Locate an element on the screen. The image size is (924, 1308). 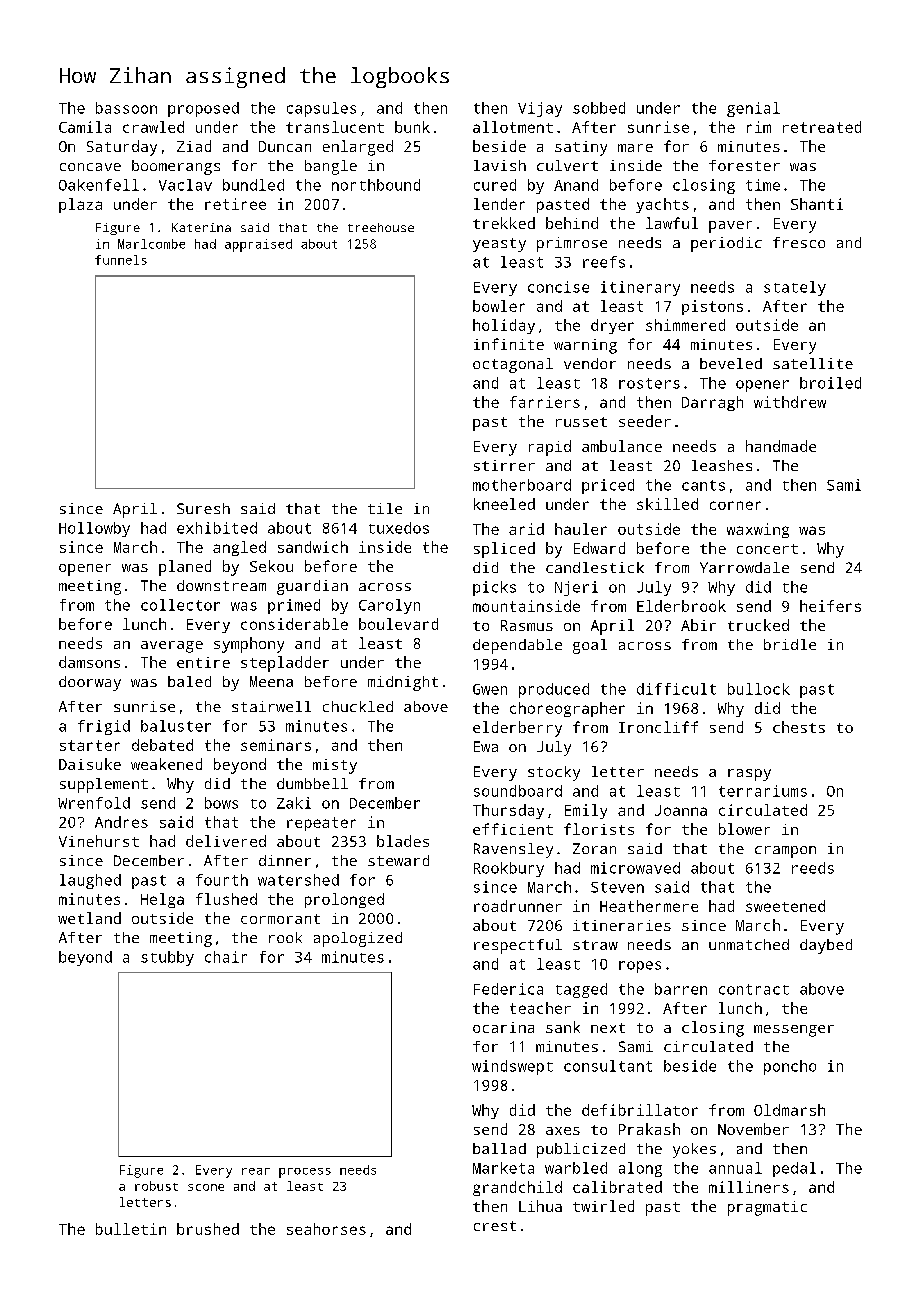
doorway is located at coordinates (90, 683).
